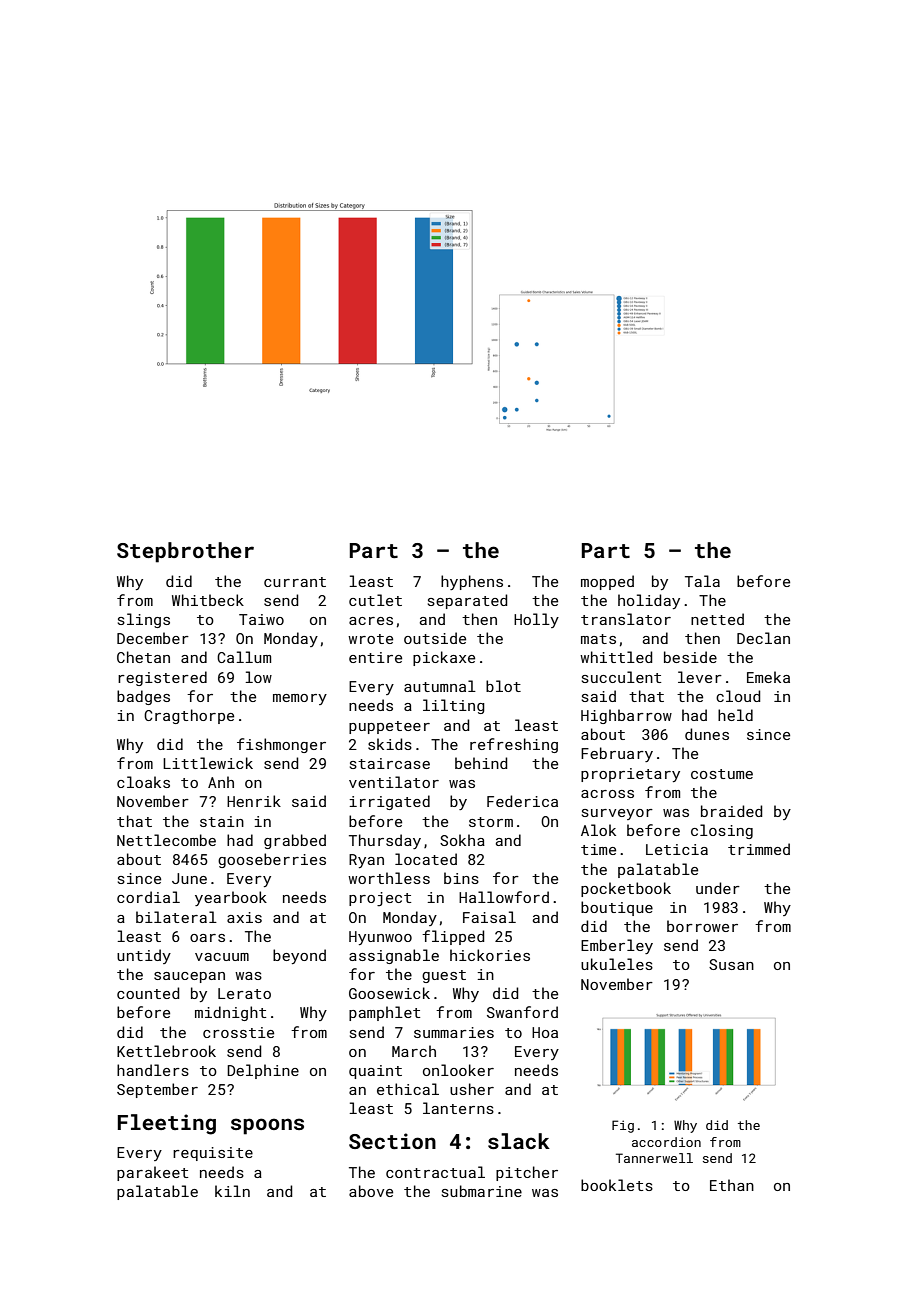  I want to click on fishmonger, so click(281, 745).
